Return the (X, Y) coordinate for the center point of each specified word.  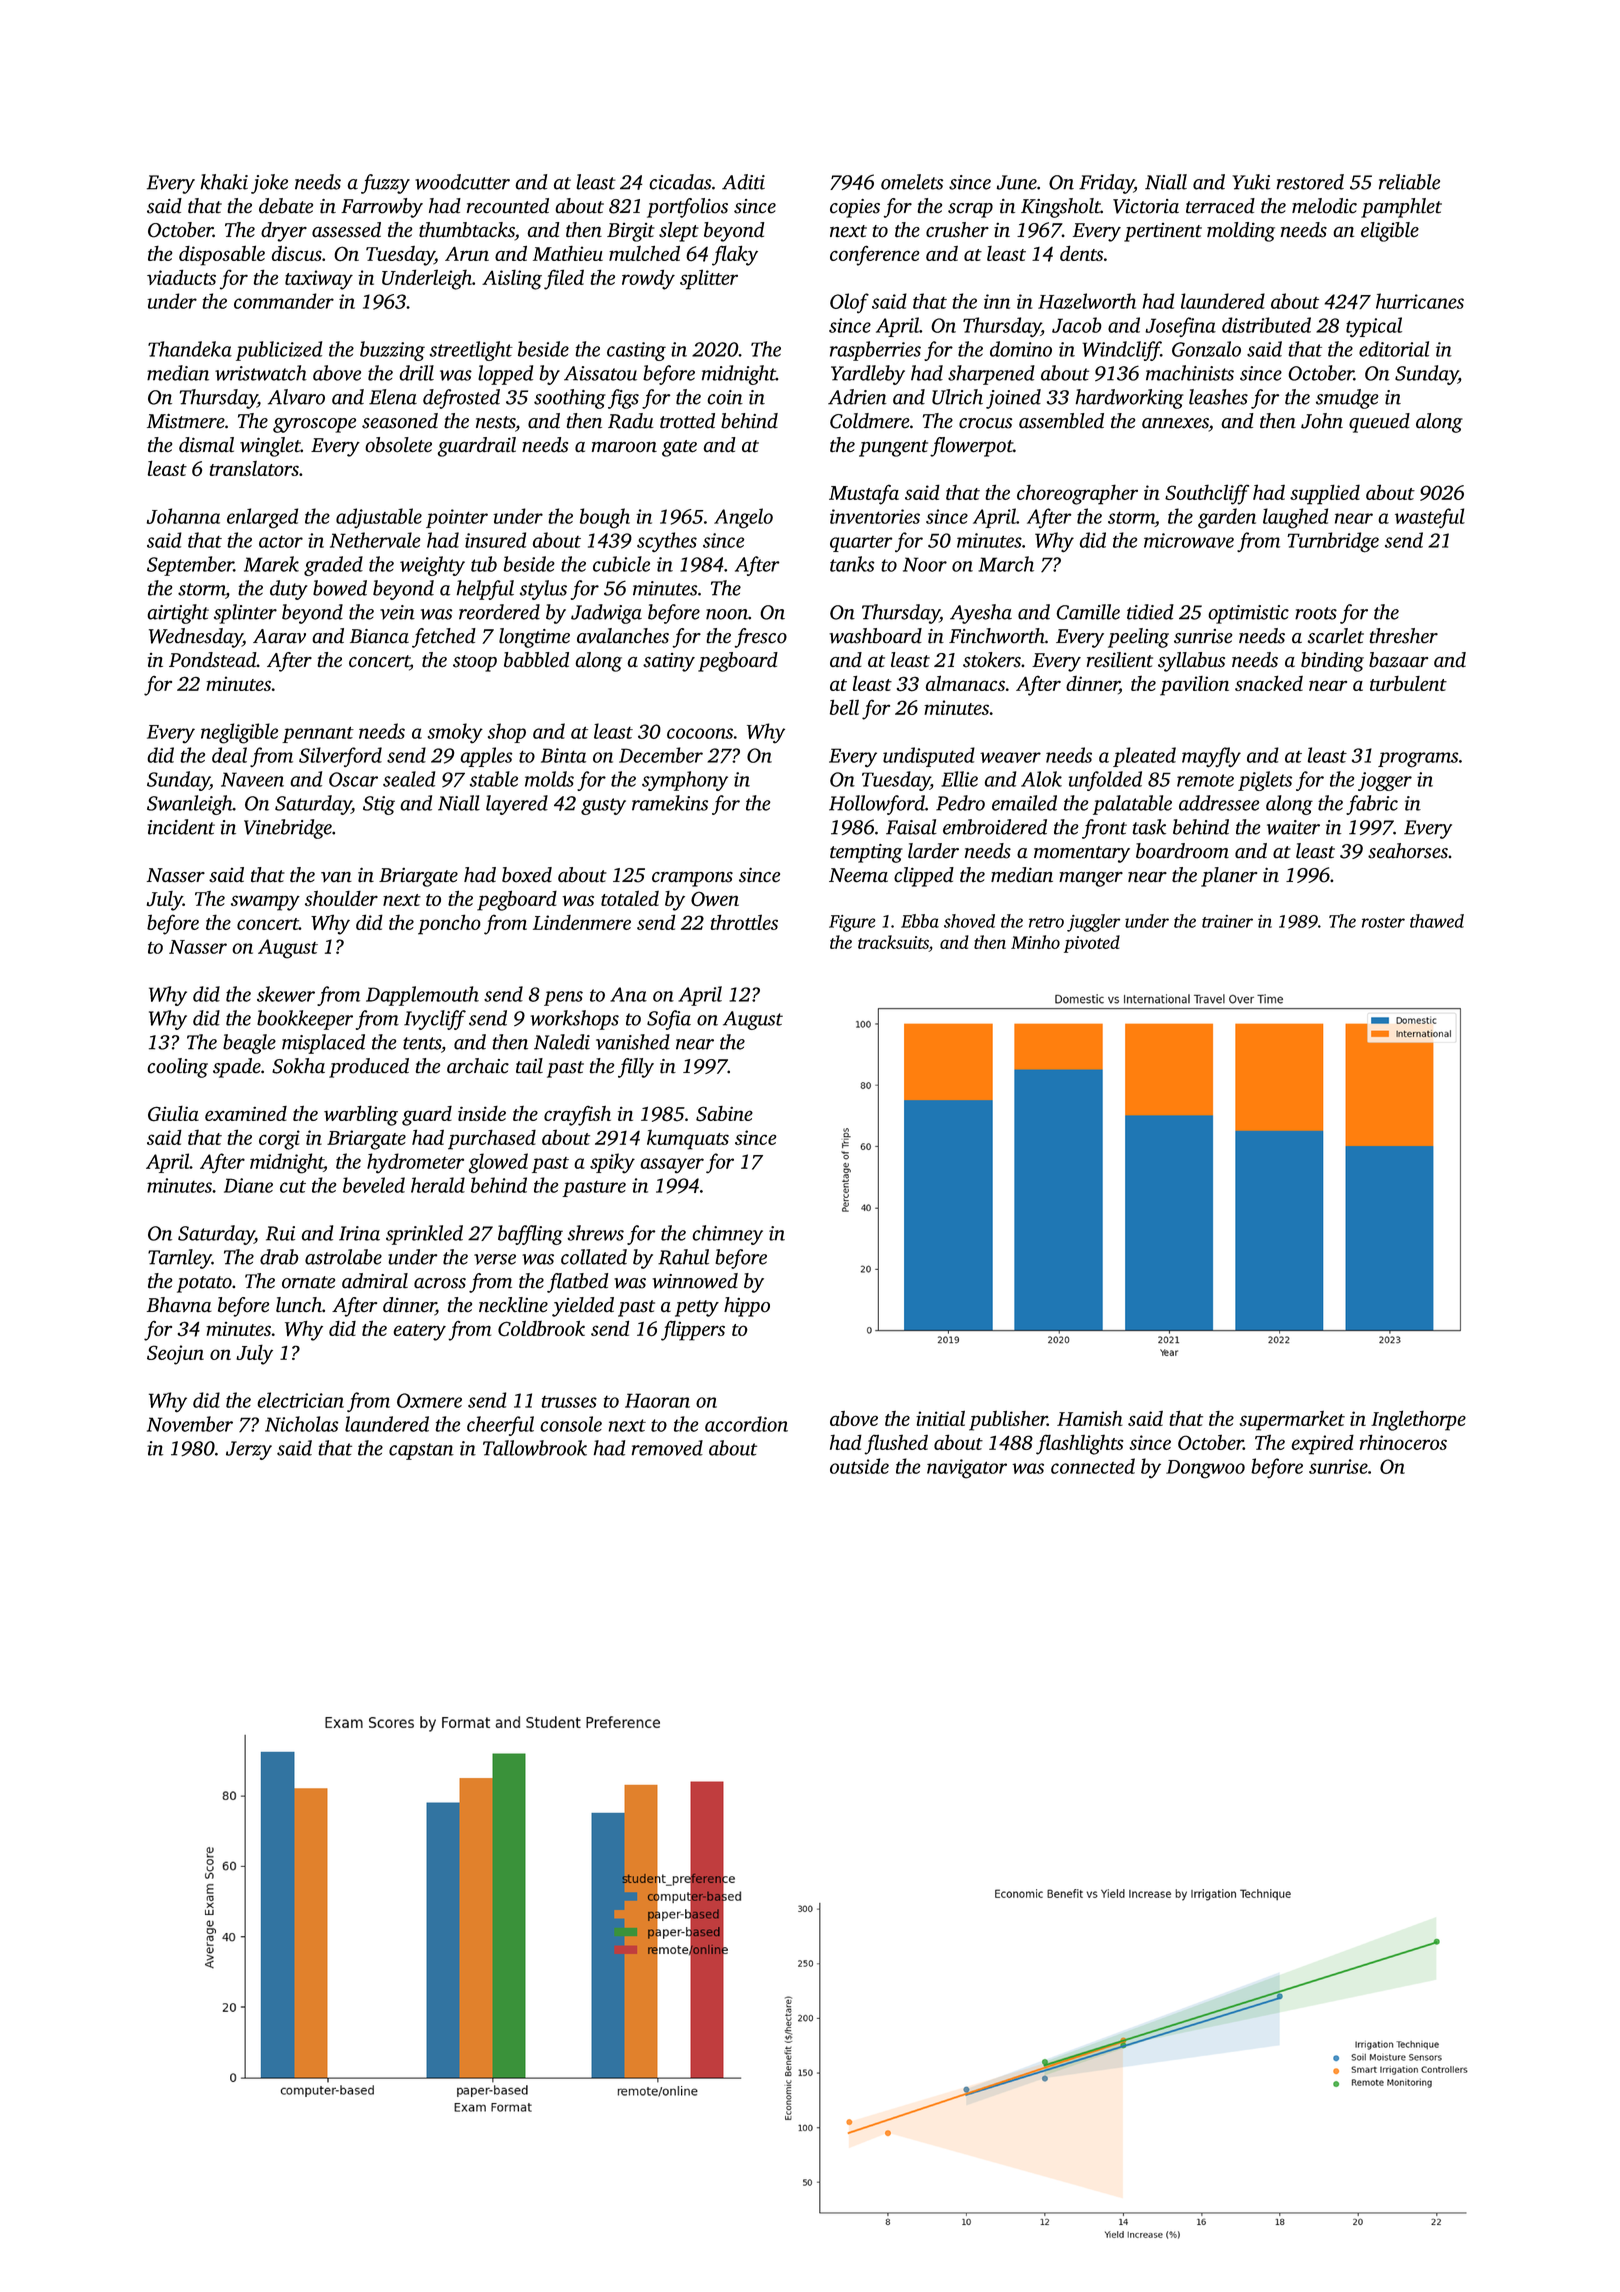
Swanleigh (190, 805)
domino (1021, 349)
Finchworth (997, 636)
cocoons (700, 733)
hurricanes (1420, 301)
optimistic (1248, 614)
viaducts (181, 277)
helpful (485, 590)
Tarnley (180, 1259)
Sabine (724, 1114)
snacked (1269, 683)
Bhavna (179, 1305)
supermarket (1292, 1421)
